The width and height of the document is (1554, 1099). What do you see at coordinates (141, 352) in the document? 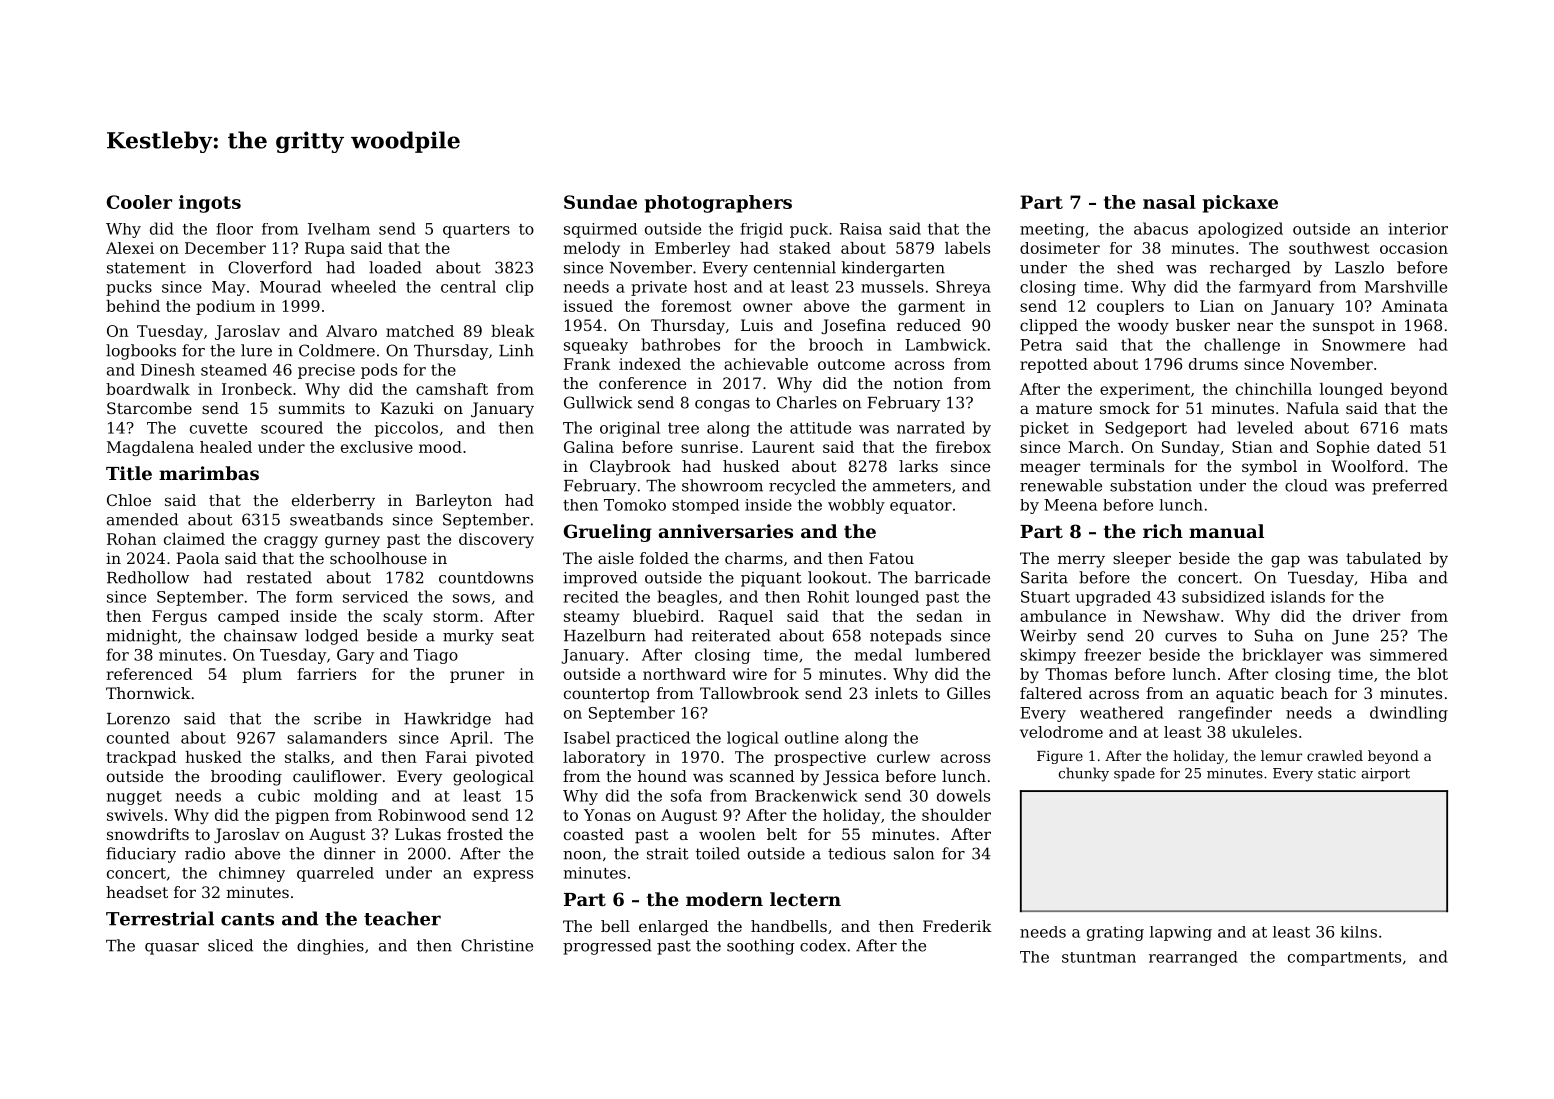
I see `logbooks` at bounding box center [141, 352].
